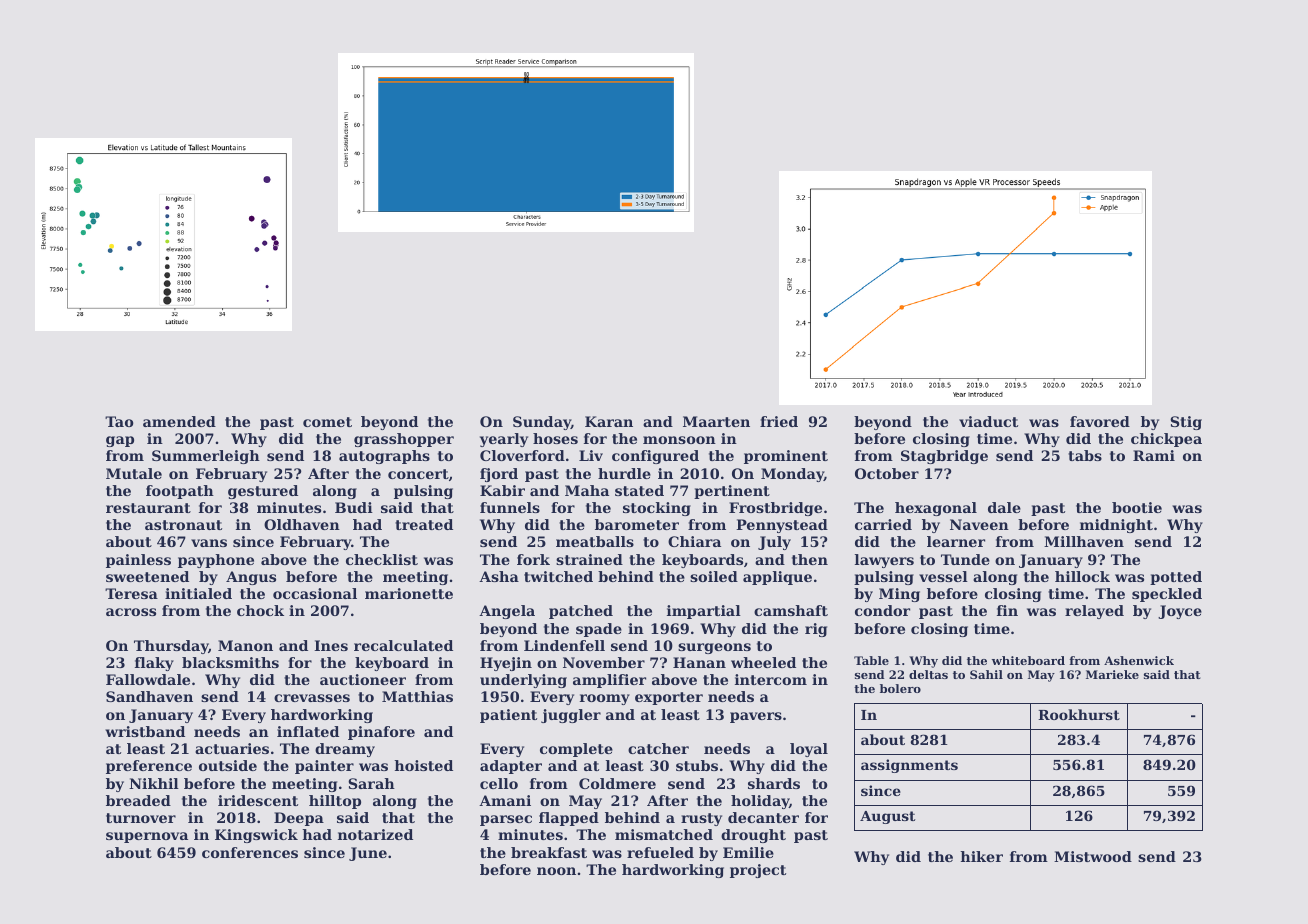  I want to click on dreamy, so click(345, 750).
